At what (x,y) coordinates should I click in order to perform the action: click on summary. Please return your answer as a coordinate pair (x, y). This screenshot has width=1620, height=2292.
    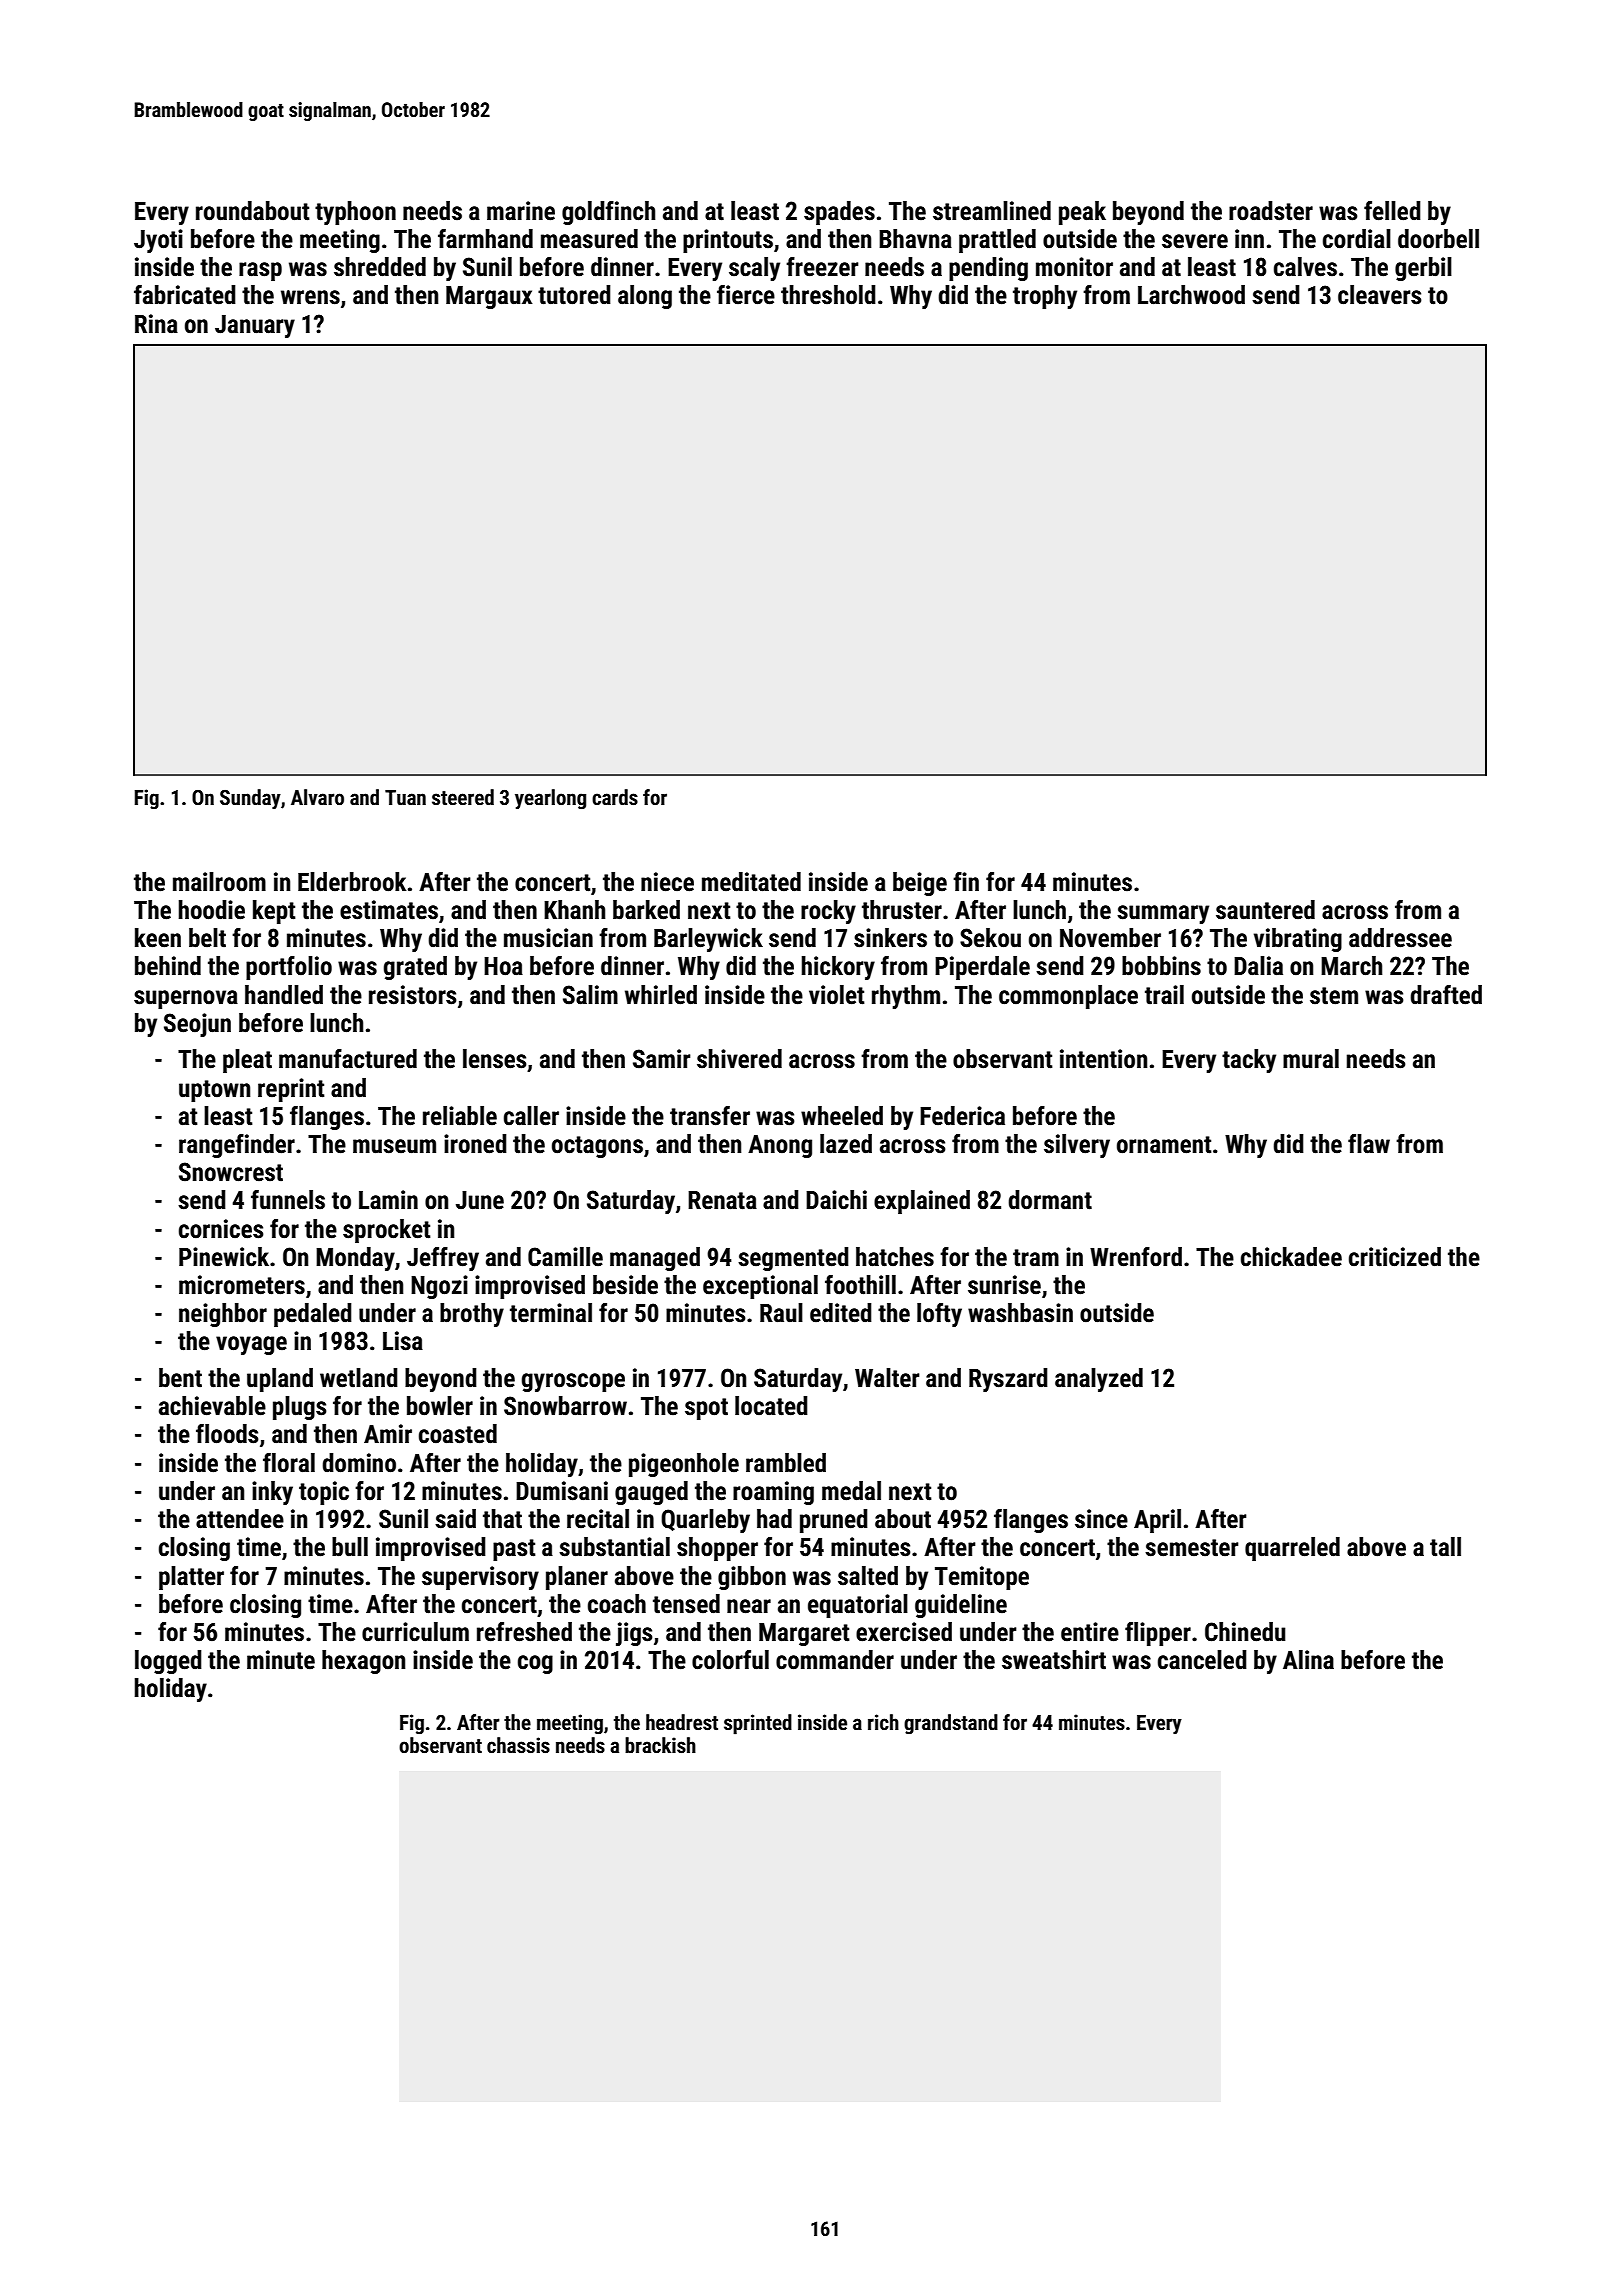
    Looking at the image, I should click on (1163, 914).
